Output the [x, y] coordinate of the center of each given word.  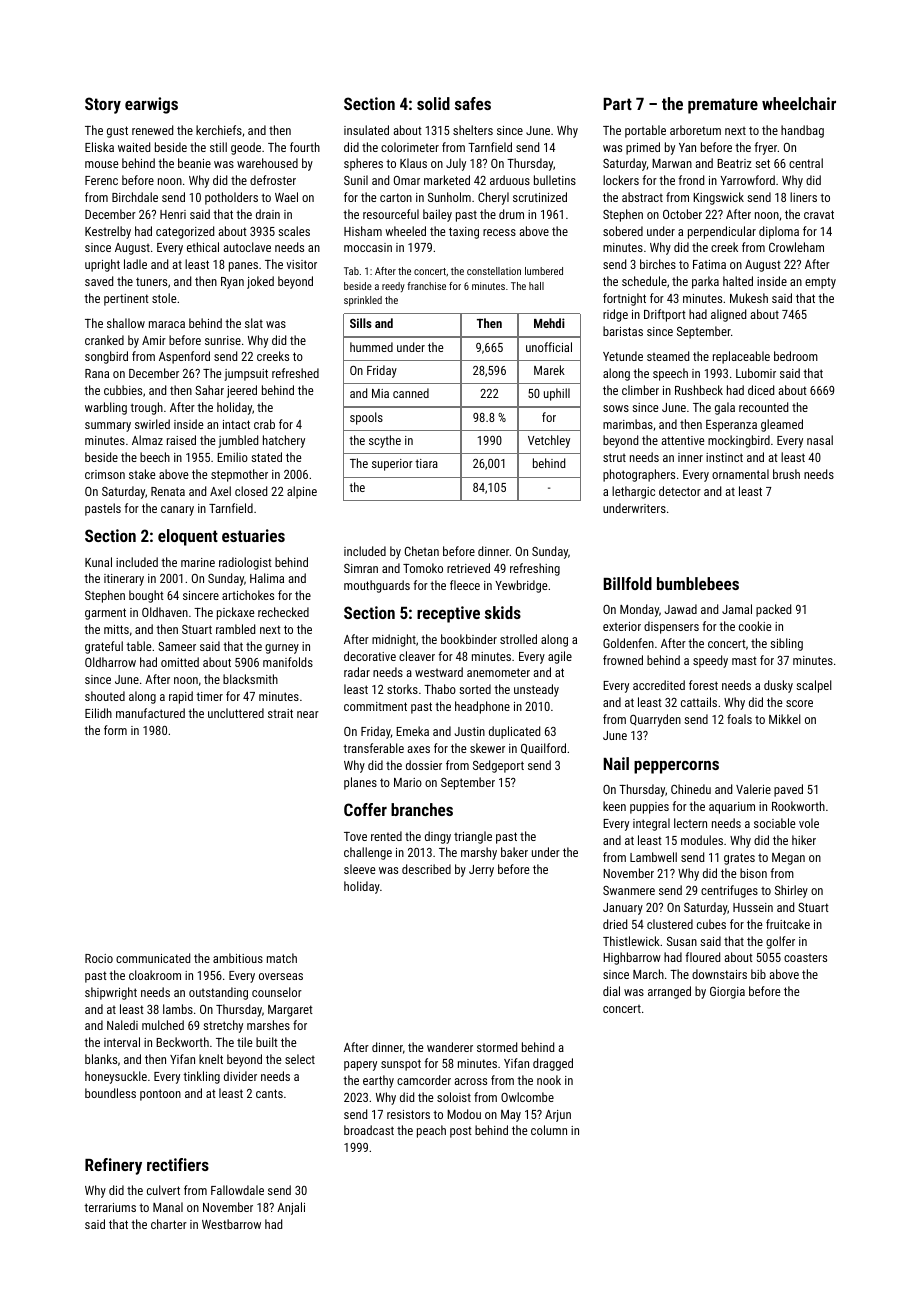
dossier [424, 765]
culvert [163, 1190]
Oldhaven [165, 612]
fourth [305, 147]
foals [739, 719]
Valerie [753, 789]
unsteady [536, 690]
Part [617, 104]
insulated [366, 130]
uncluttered [236, 713]
